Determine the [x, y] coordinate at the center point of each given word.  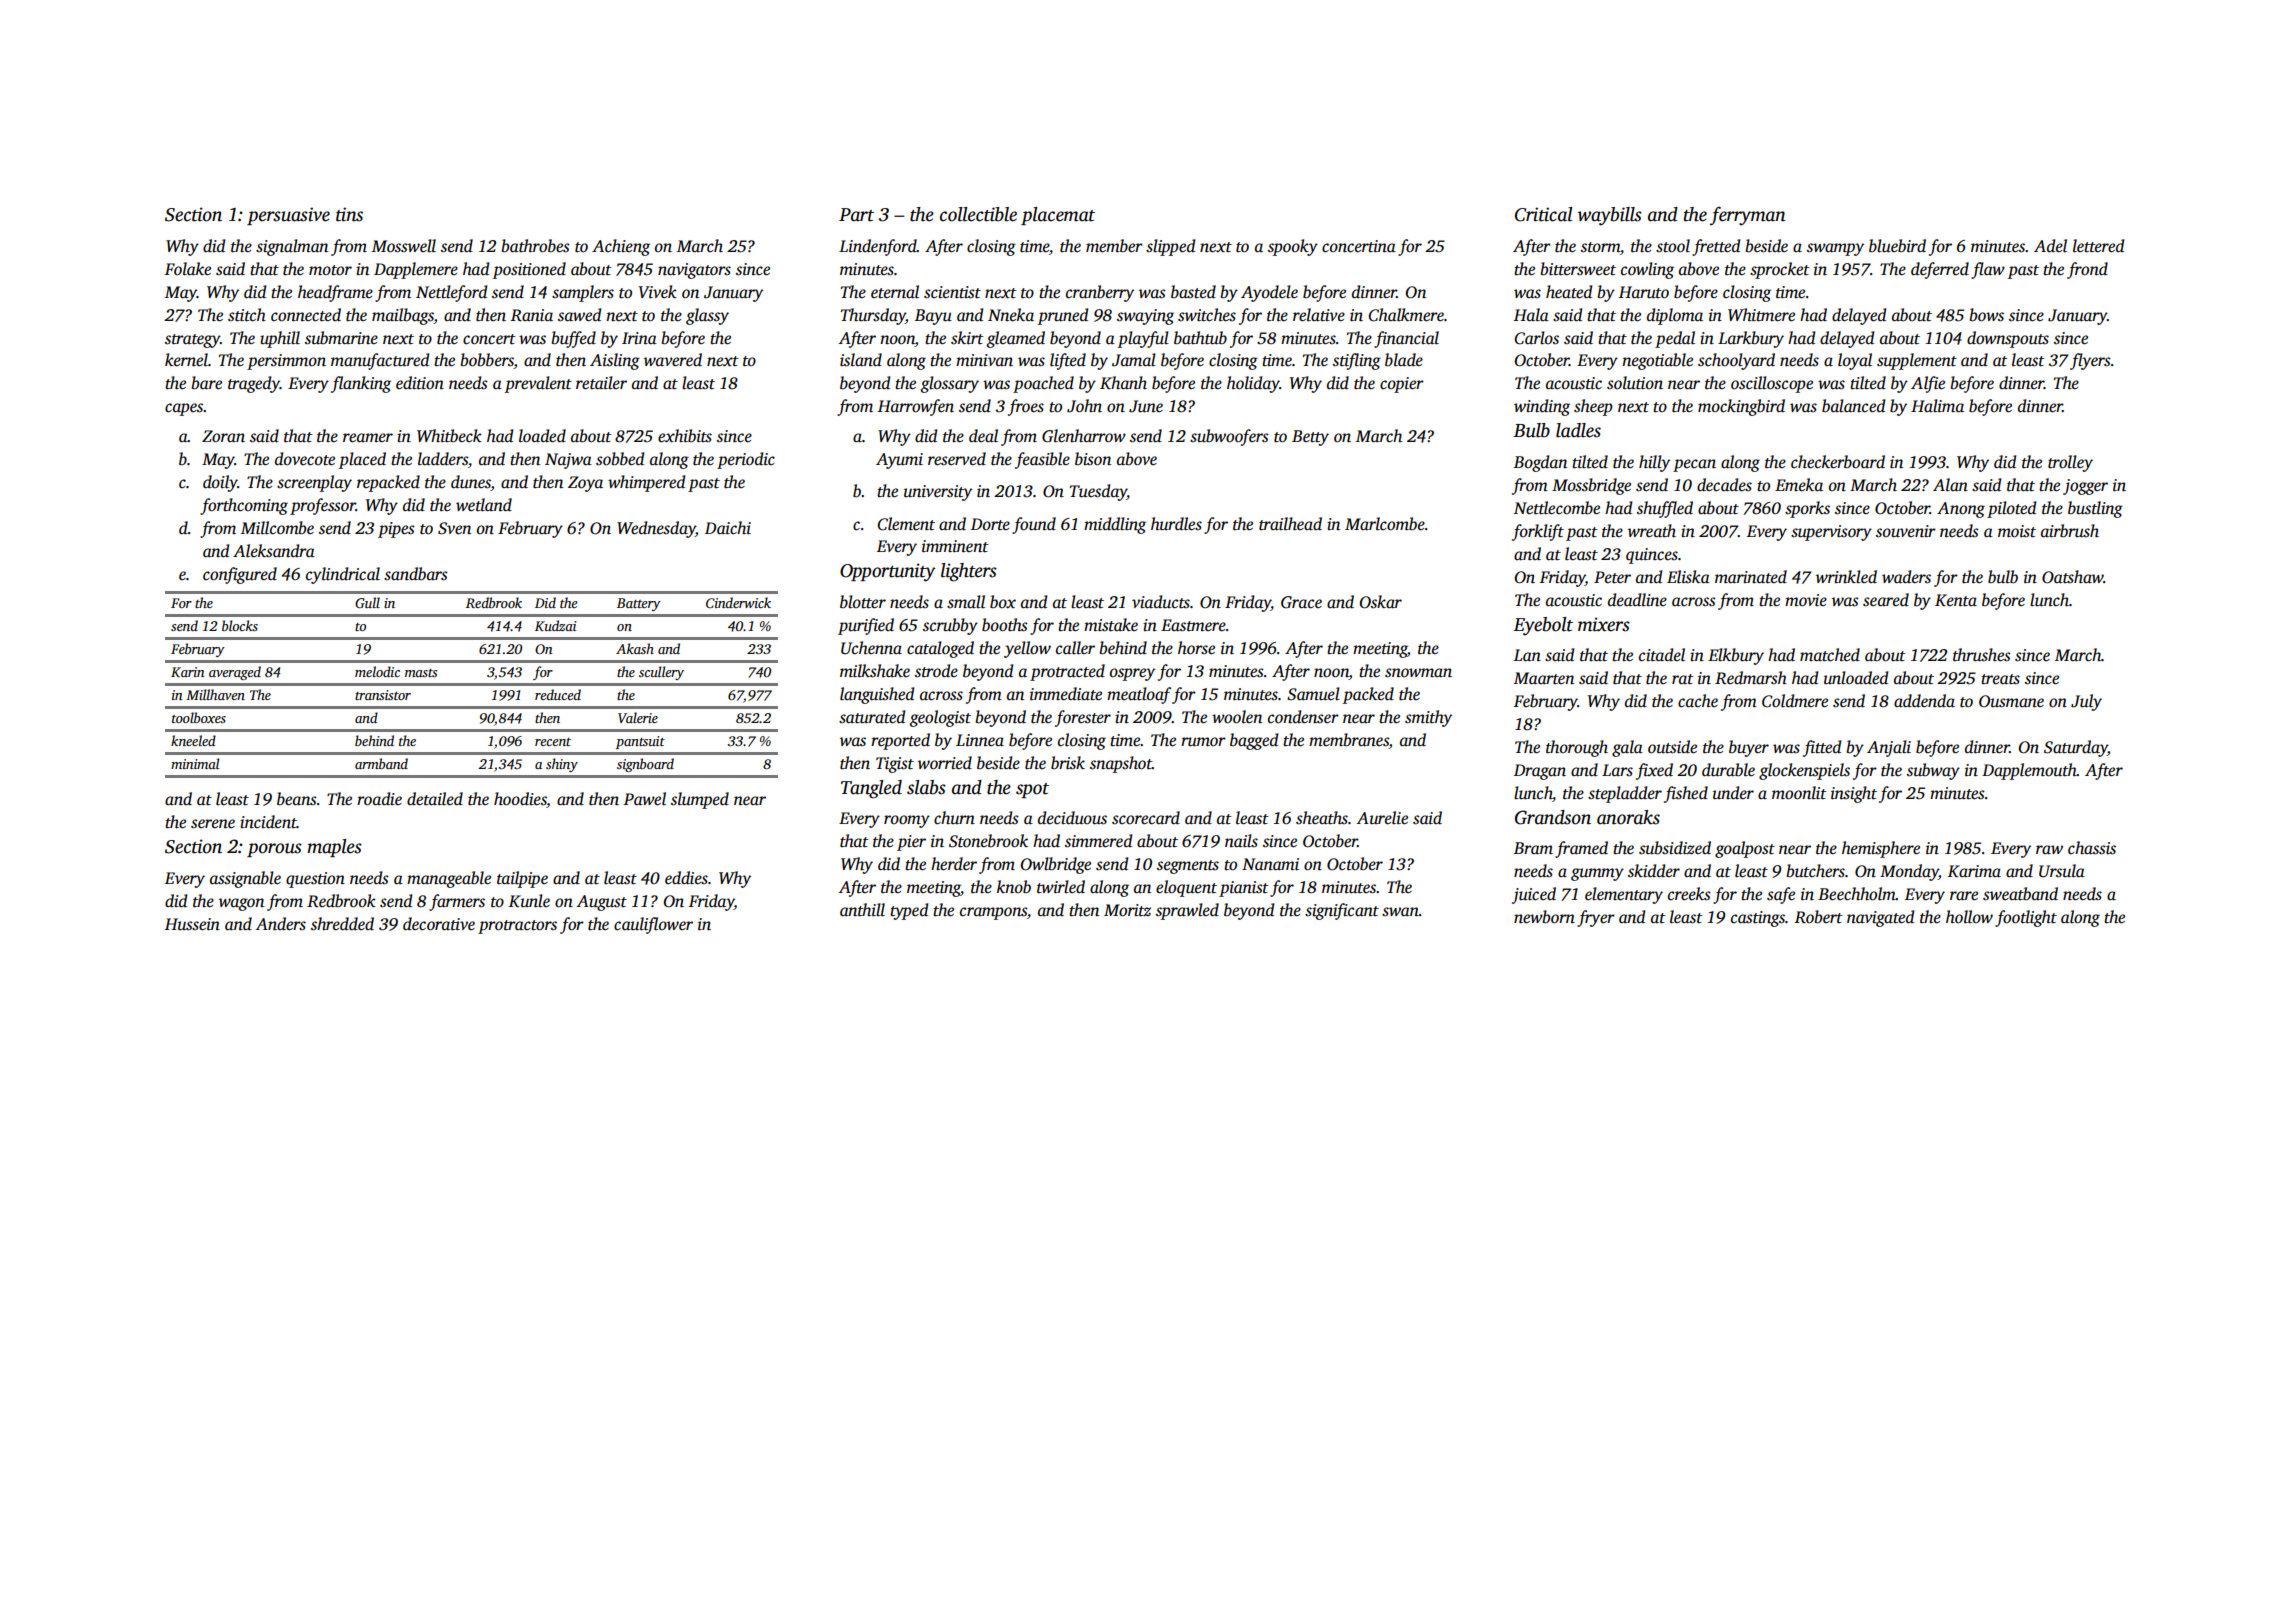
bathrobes [535, 246]
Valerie [638, 717]
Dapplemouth [2029, 771]
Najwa [568, 461]
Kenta [1956, 600]
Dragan [1540, 772]
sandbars [416, 574]
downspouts [2008, 339]
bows [1986, 315]
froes [1026, 407]
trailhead [1290, 524]
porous [274, 850]
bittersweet [1578, 269]
